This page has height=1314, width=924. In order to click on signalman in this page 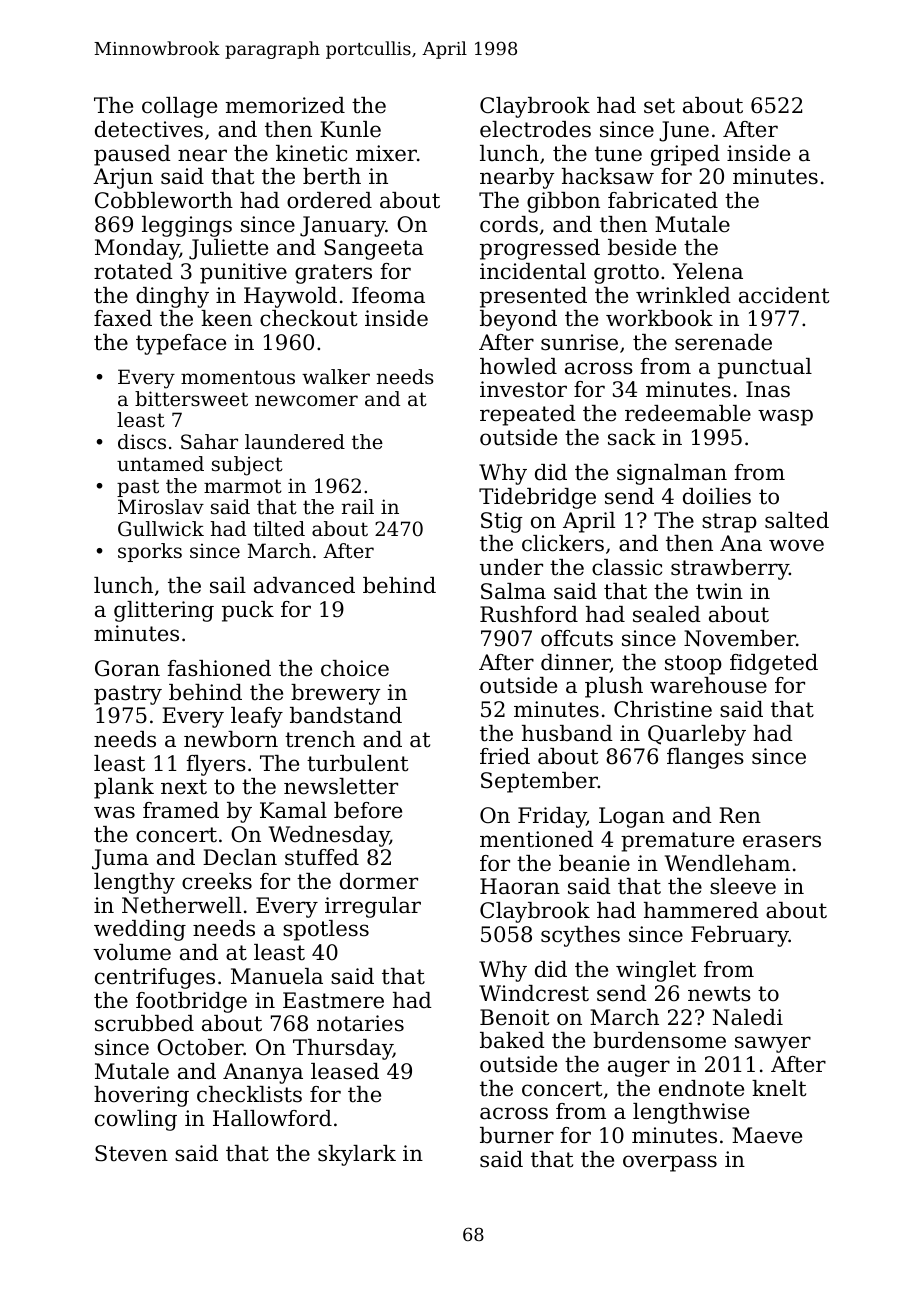, I will do `click(672, 474)`.
